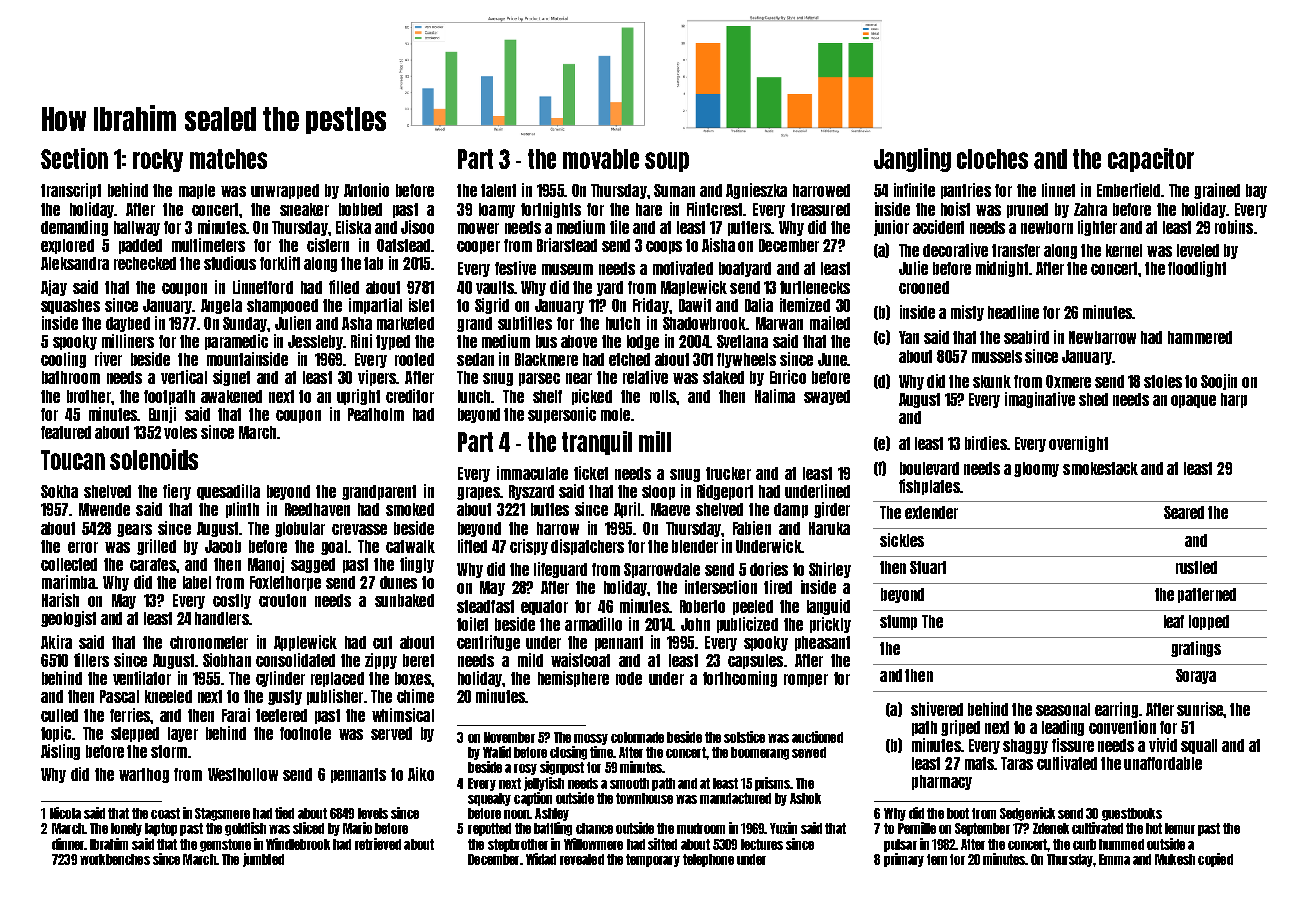 Image resolution: width=1308 pixels, height=924 pixels. What do you see at coordinates (708, 860) in the page?
I see `telephone` at bounding box center [708, 860].
